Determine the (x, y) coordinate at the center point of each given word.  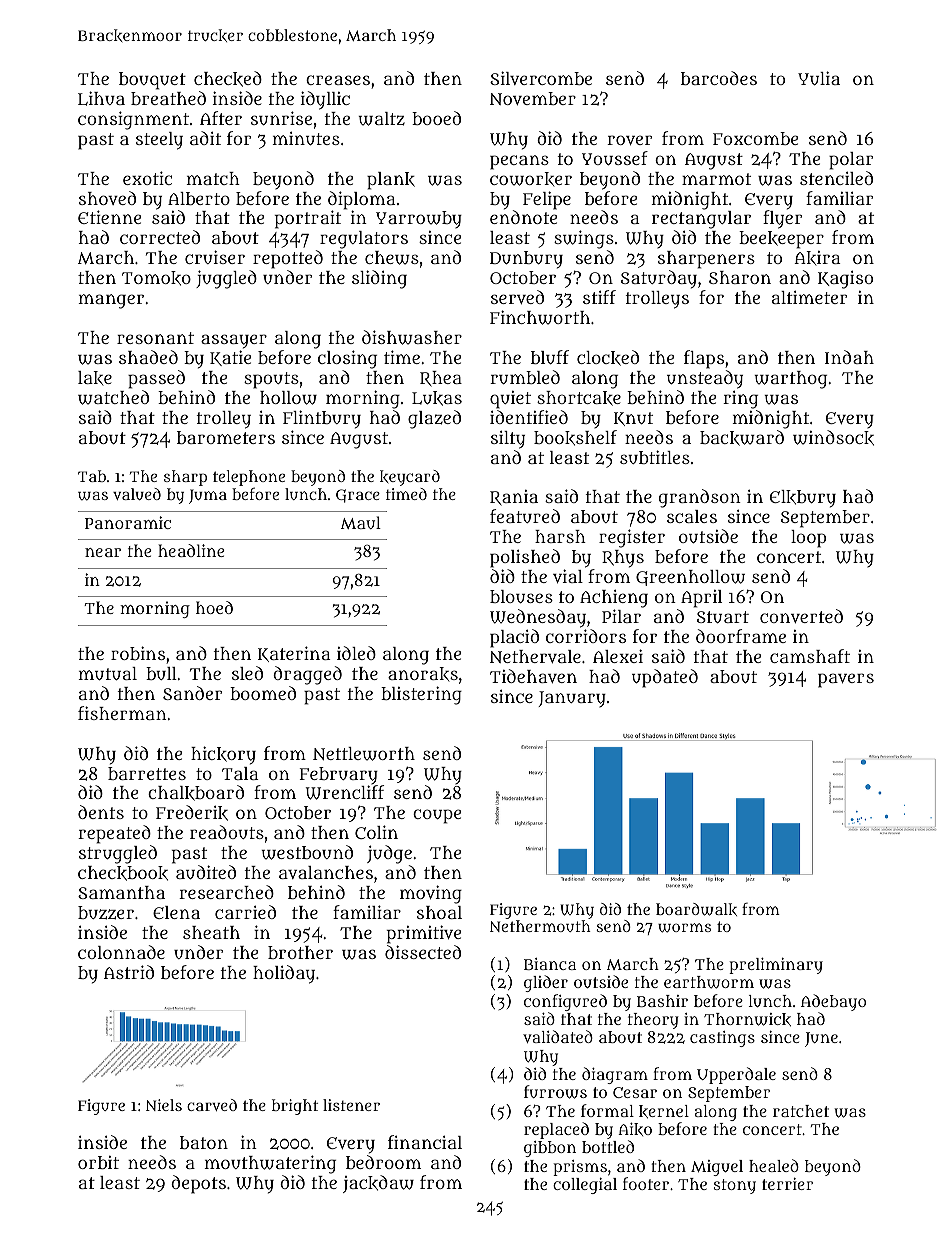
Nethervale (535, 656)
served (517, 297)
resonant (155, 338)
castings (722, 1039)
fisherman (122, 713)
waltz (381, 119)
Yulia (819, 78)
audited (206, 872)
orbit (98, 1162)
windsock (833, 438)
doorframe (741, 636)
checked (228, 79)
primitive (424, 934)
